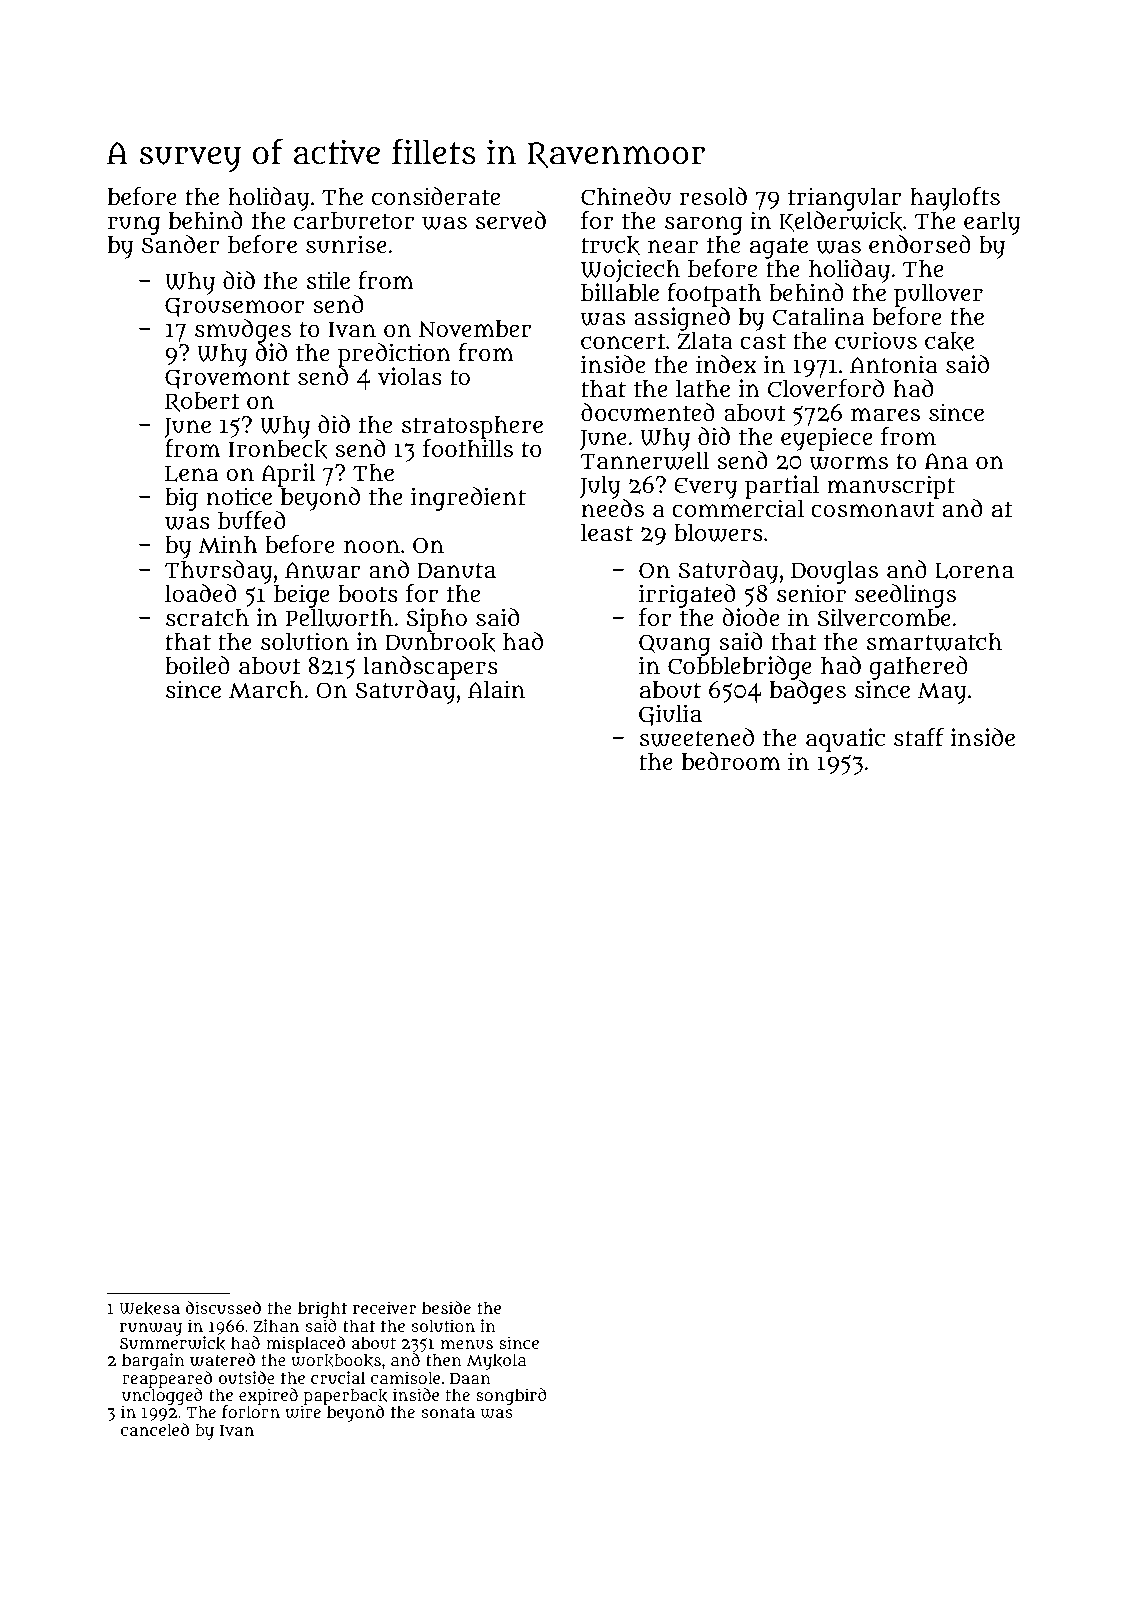 This image has width=1129, height=1604. Describe the element at coordinates (496, 1361) in the image. I see `Mykola` at that location.
